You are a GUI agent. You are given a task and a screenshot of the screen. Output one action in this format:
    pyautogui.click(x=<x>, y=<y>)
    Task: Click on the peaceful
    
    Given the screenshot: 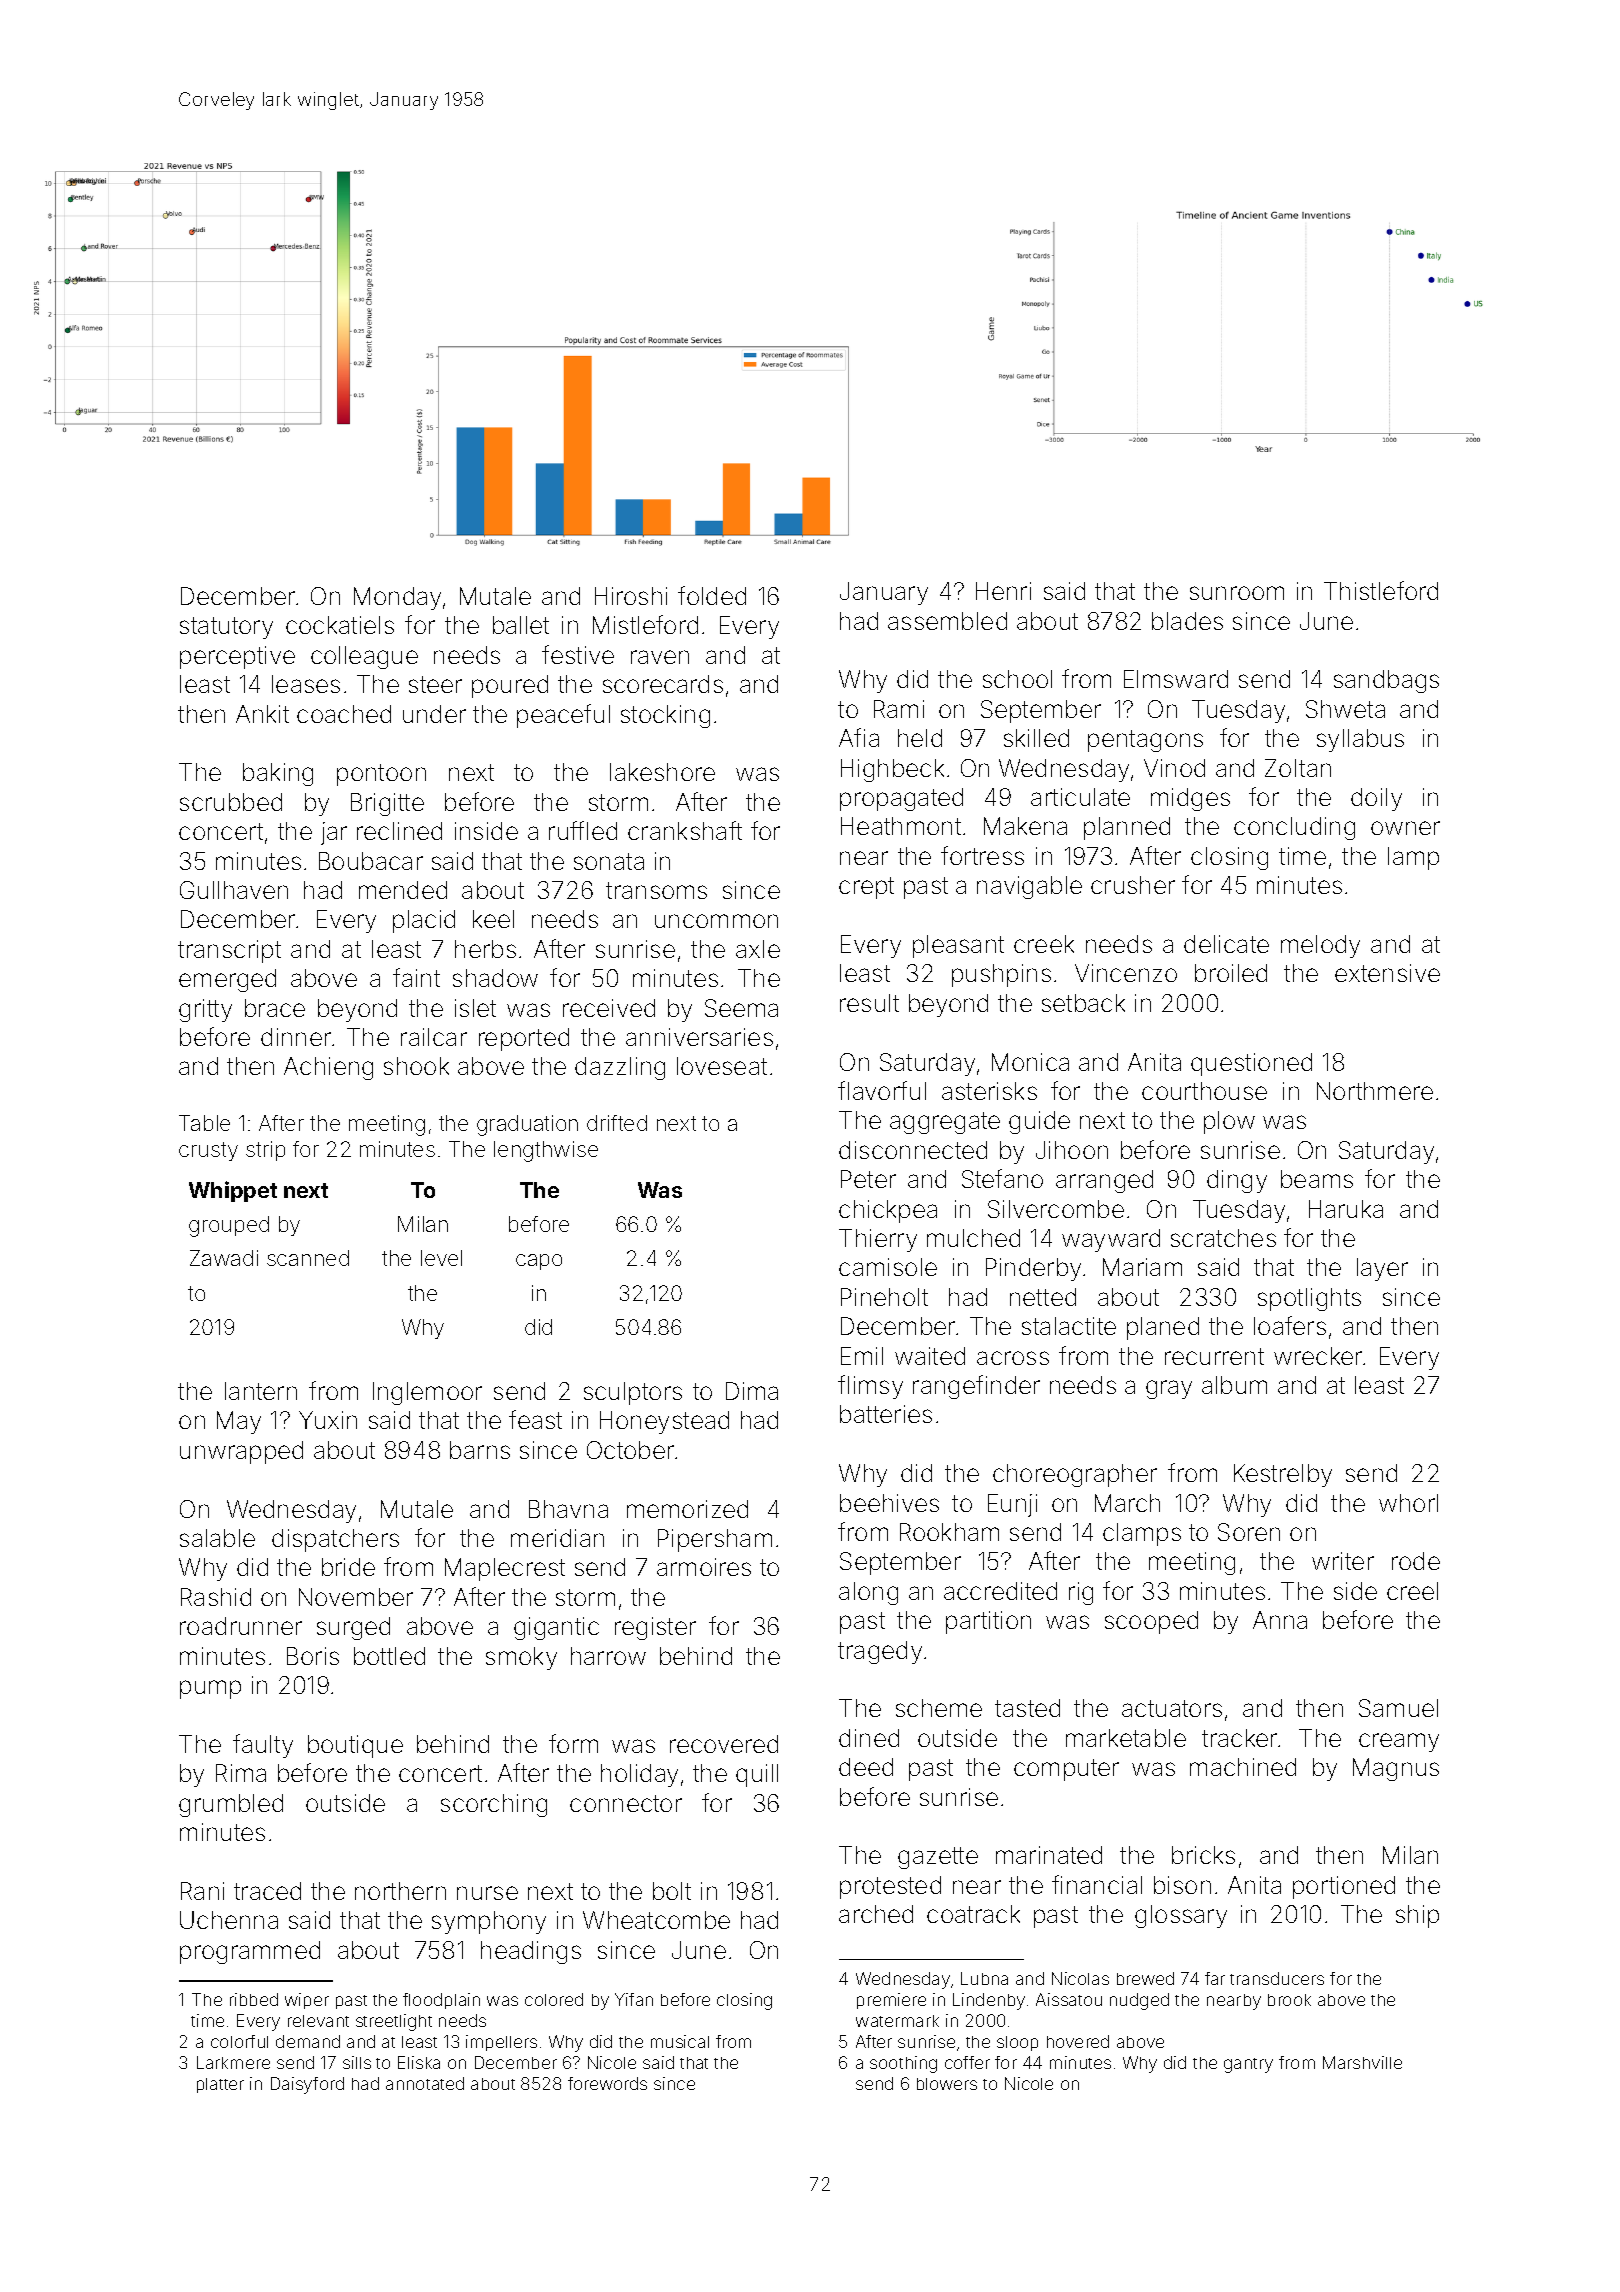 What is the action you would take?
    pyautogui.click(x=563, y=716)
